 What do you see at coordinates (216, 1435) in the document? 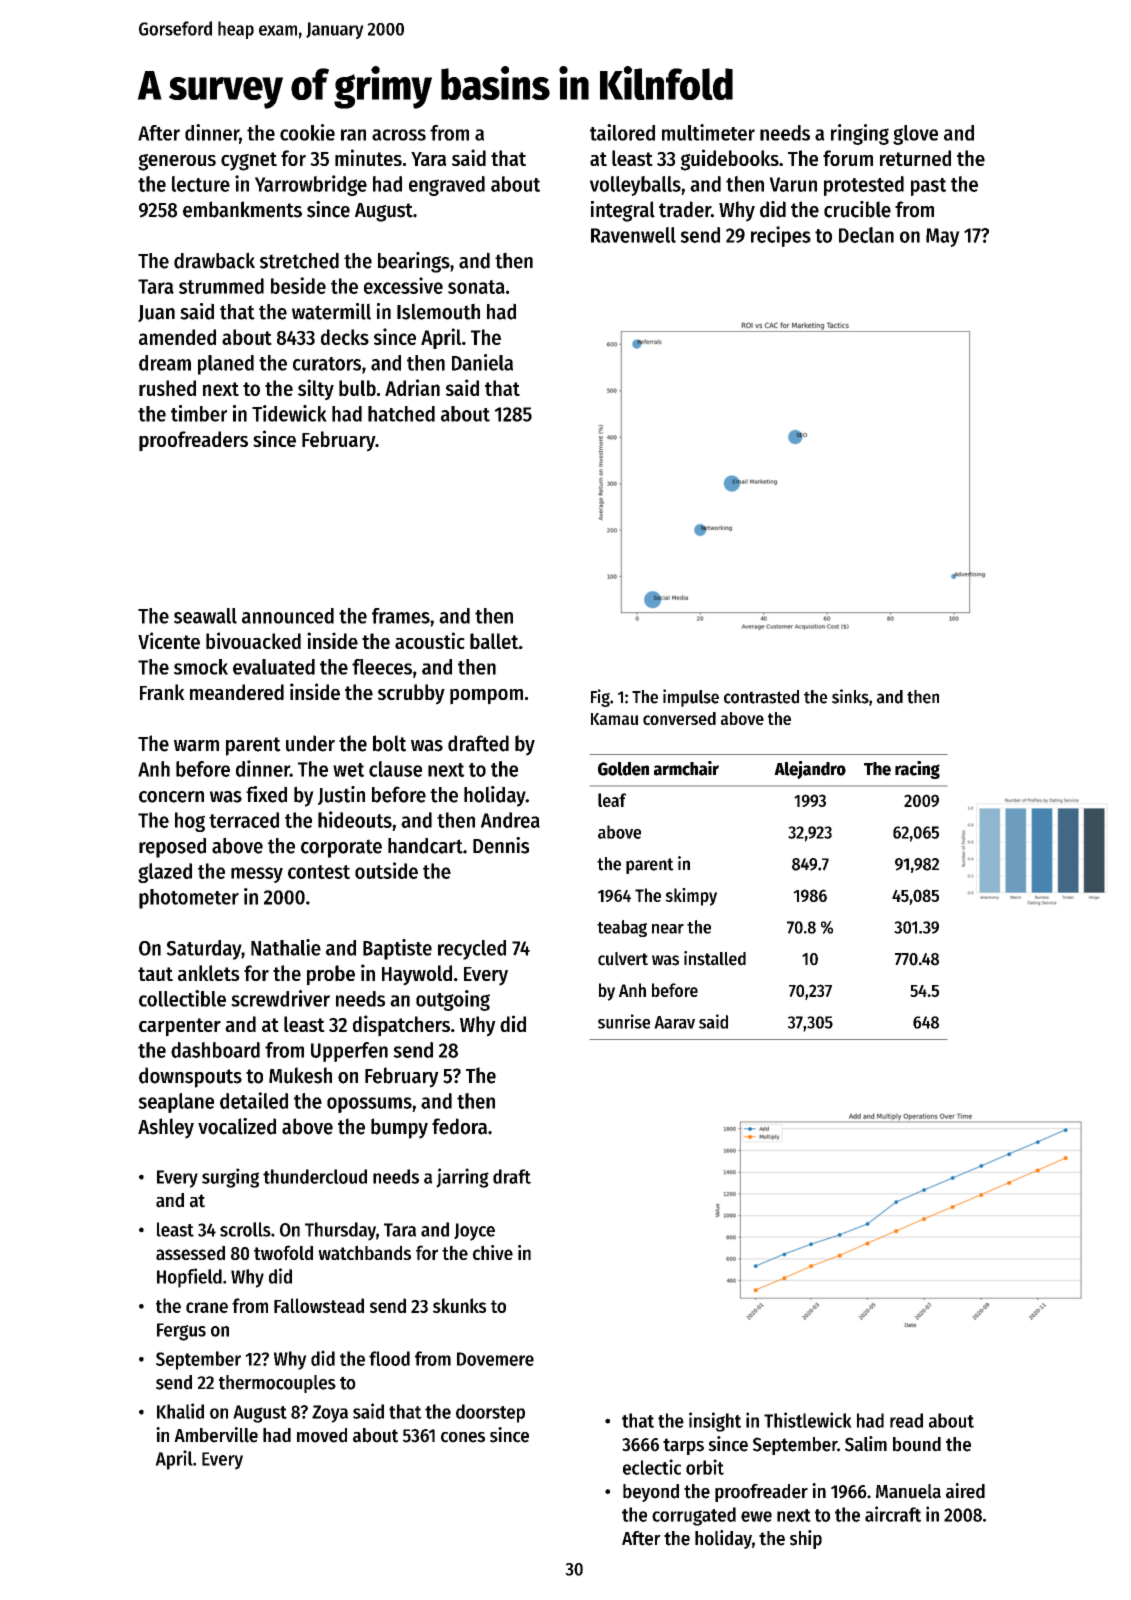
I see `Amberville` at bounding box center [216, 1435].
